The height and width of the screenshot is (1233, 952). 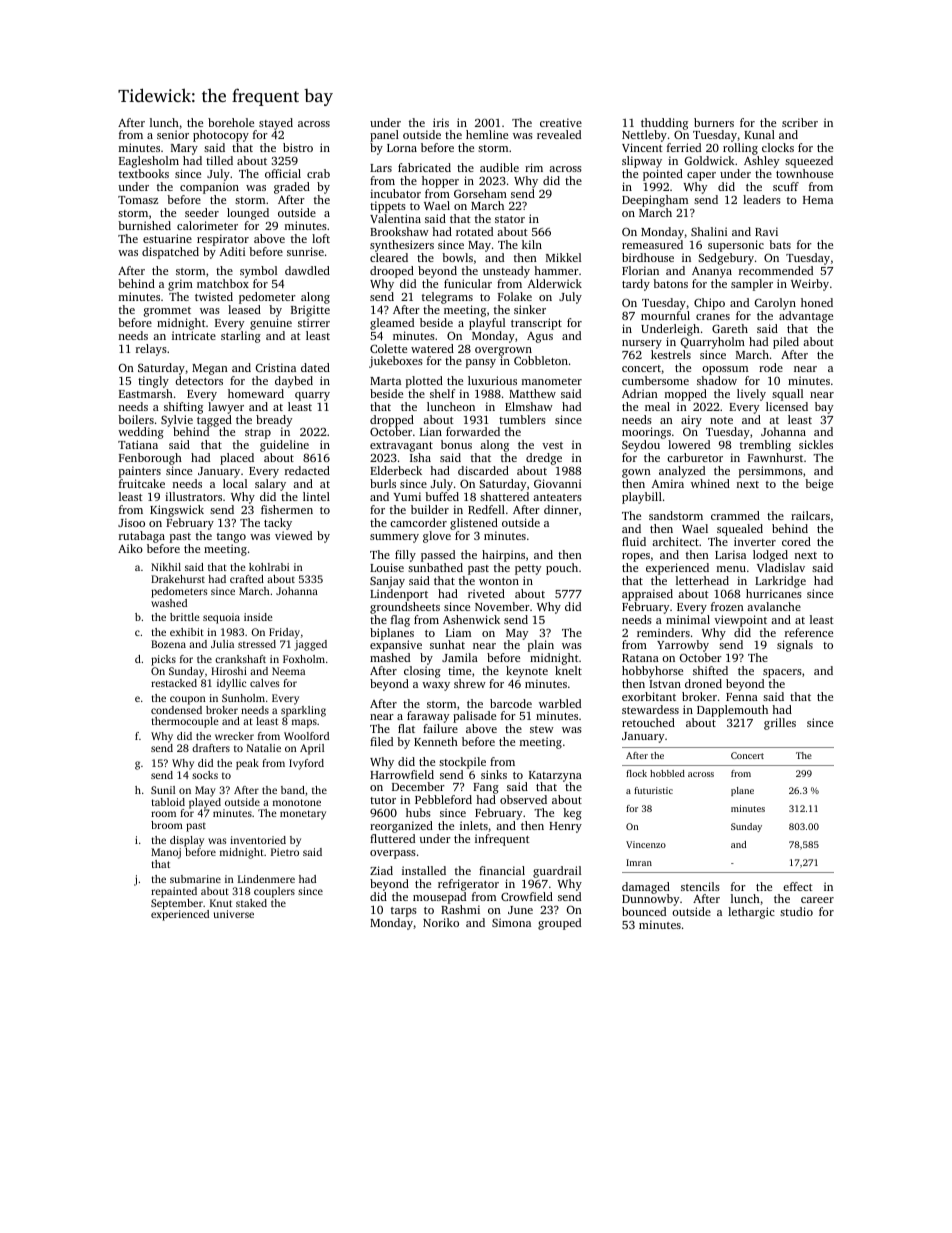 What do you see at coordinates (231, 684) in the screenshot?
I see `idyllic` at bounding box center [231, 684].
